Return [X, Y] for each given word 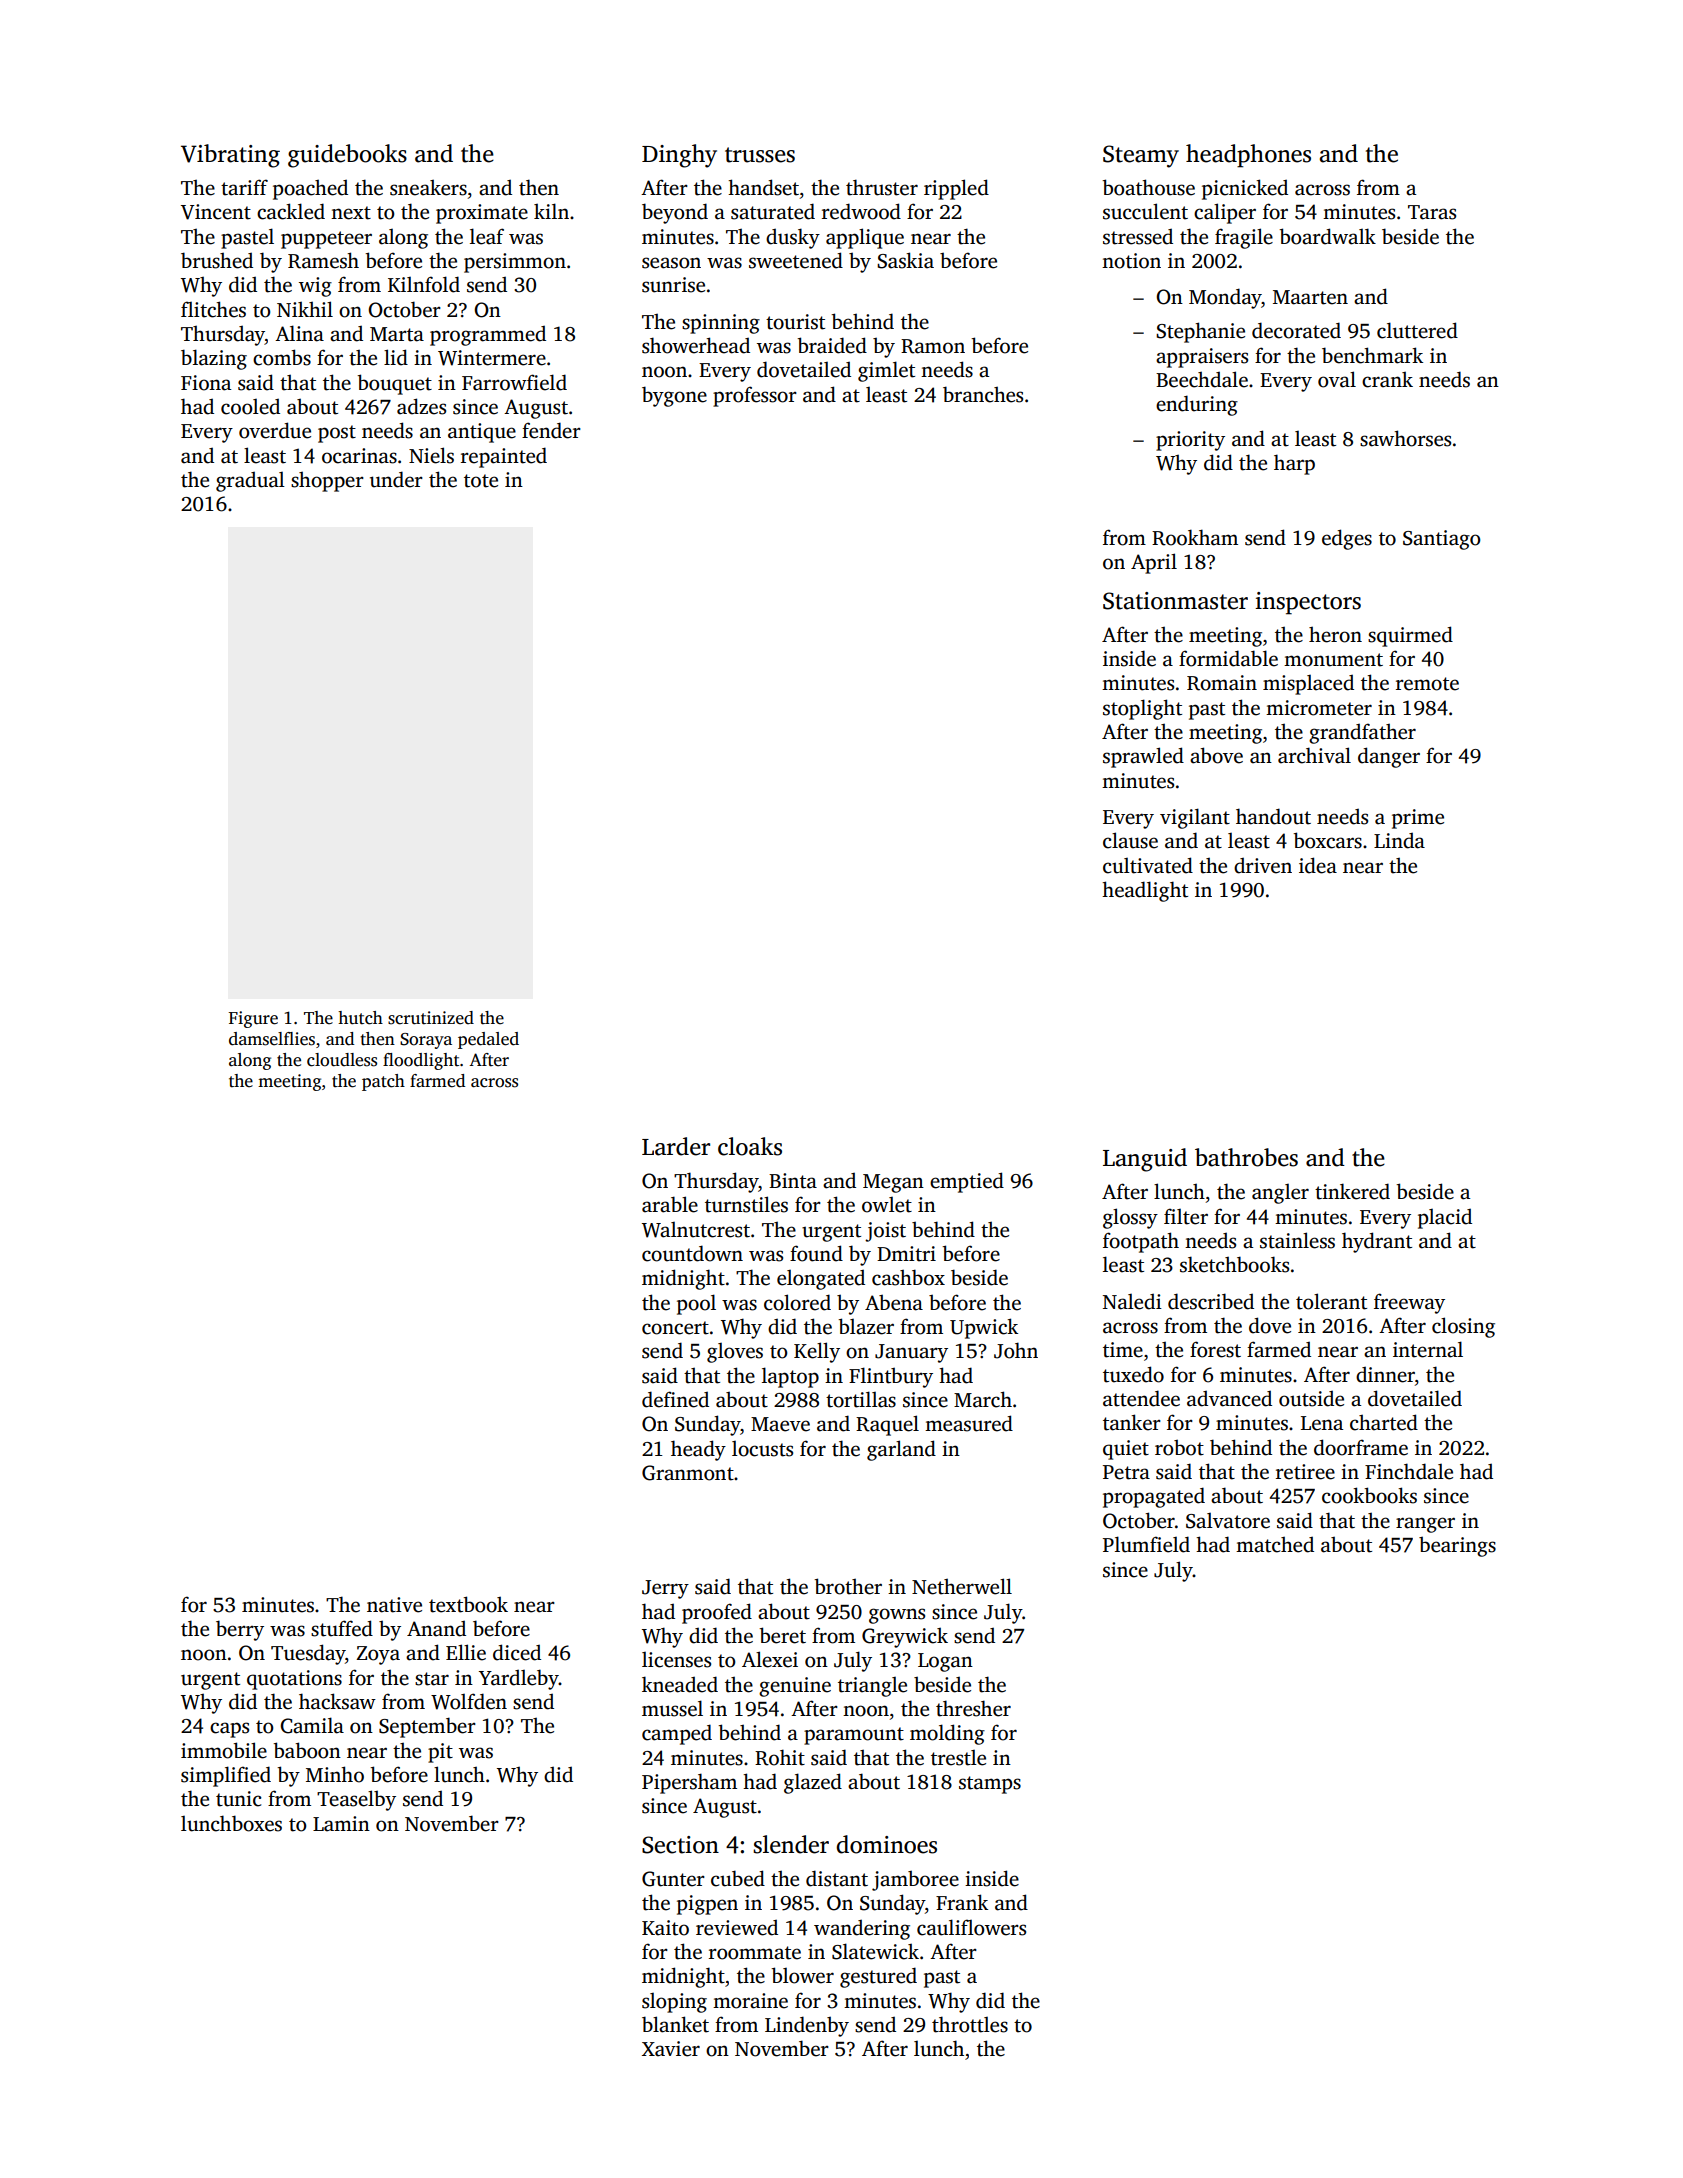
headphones [1248, 156]
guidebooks [347, 156]
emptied [967, 1182]
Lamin [341, 1824]
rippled [956, 189]
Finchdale [1409, 1471]
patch [383, 1082]
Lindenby [807, 2026]
